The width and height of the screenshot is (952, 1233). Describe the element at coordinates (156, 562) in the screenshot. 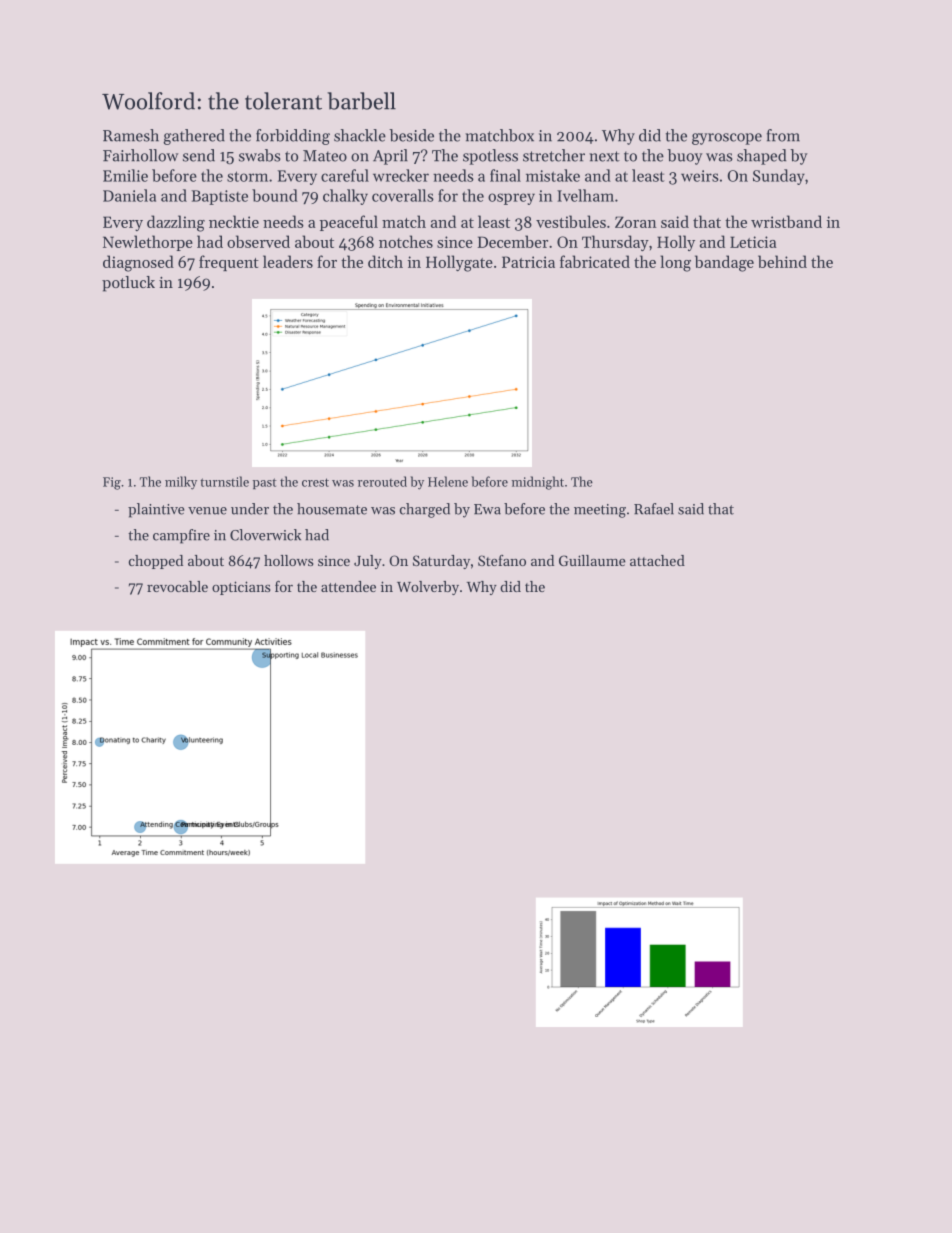

I see `chopped` at that location.
